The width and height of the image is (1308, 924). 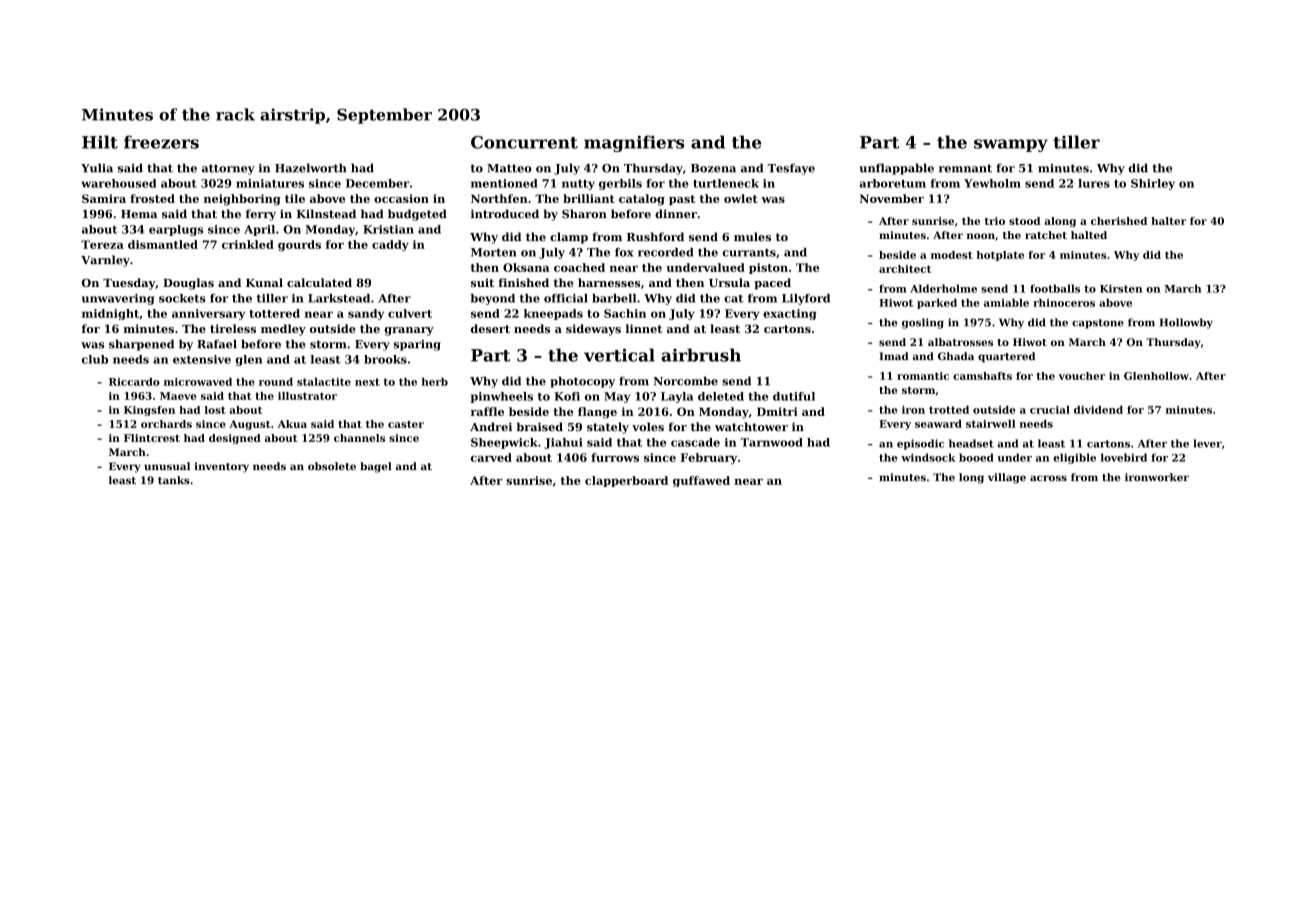 What do you see at coordinates (1011, 145) in the image?
I see `swampy` at bounding box center [1011, 145].
